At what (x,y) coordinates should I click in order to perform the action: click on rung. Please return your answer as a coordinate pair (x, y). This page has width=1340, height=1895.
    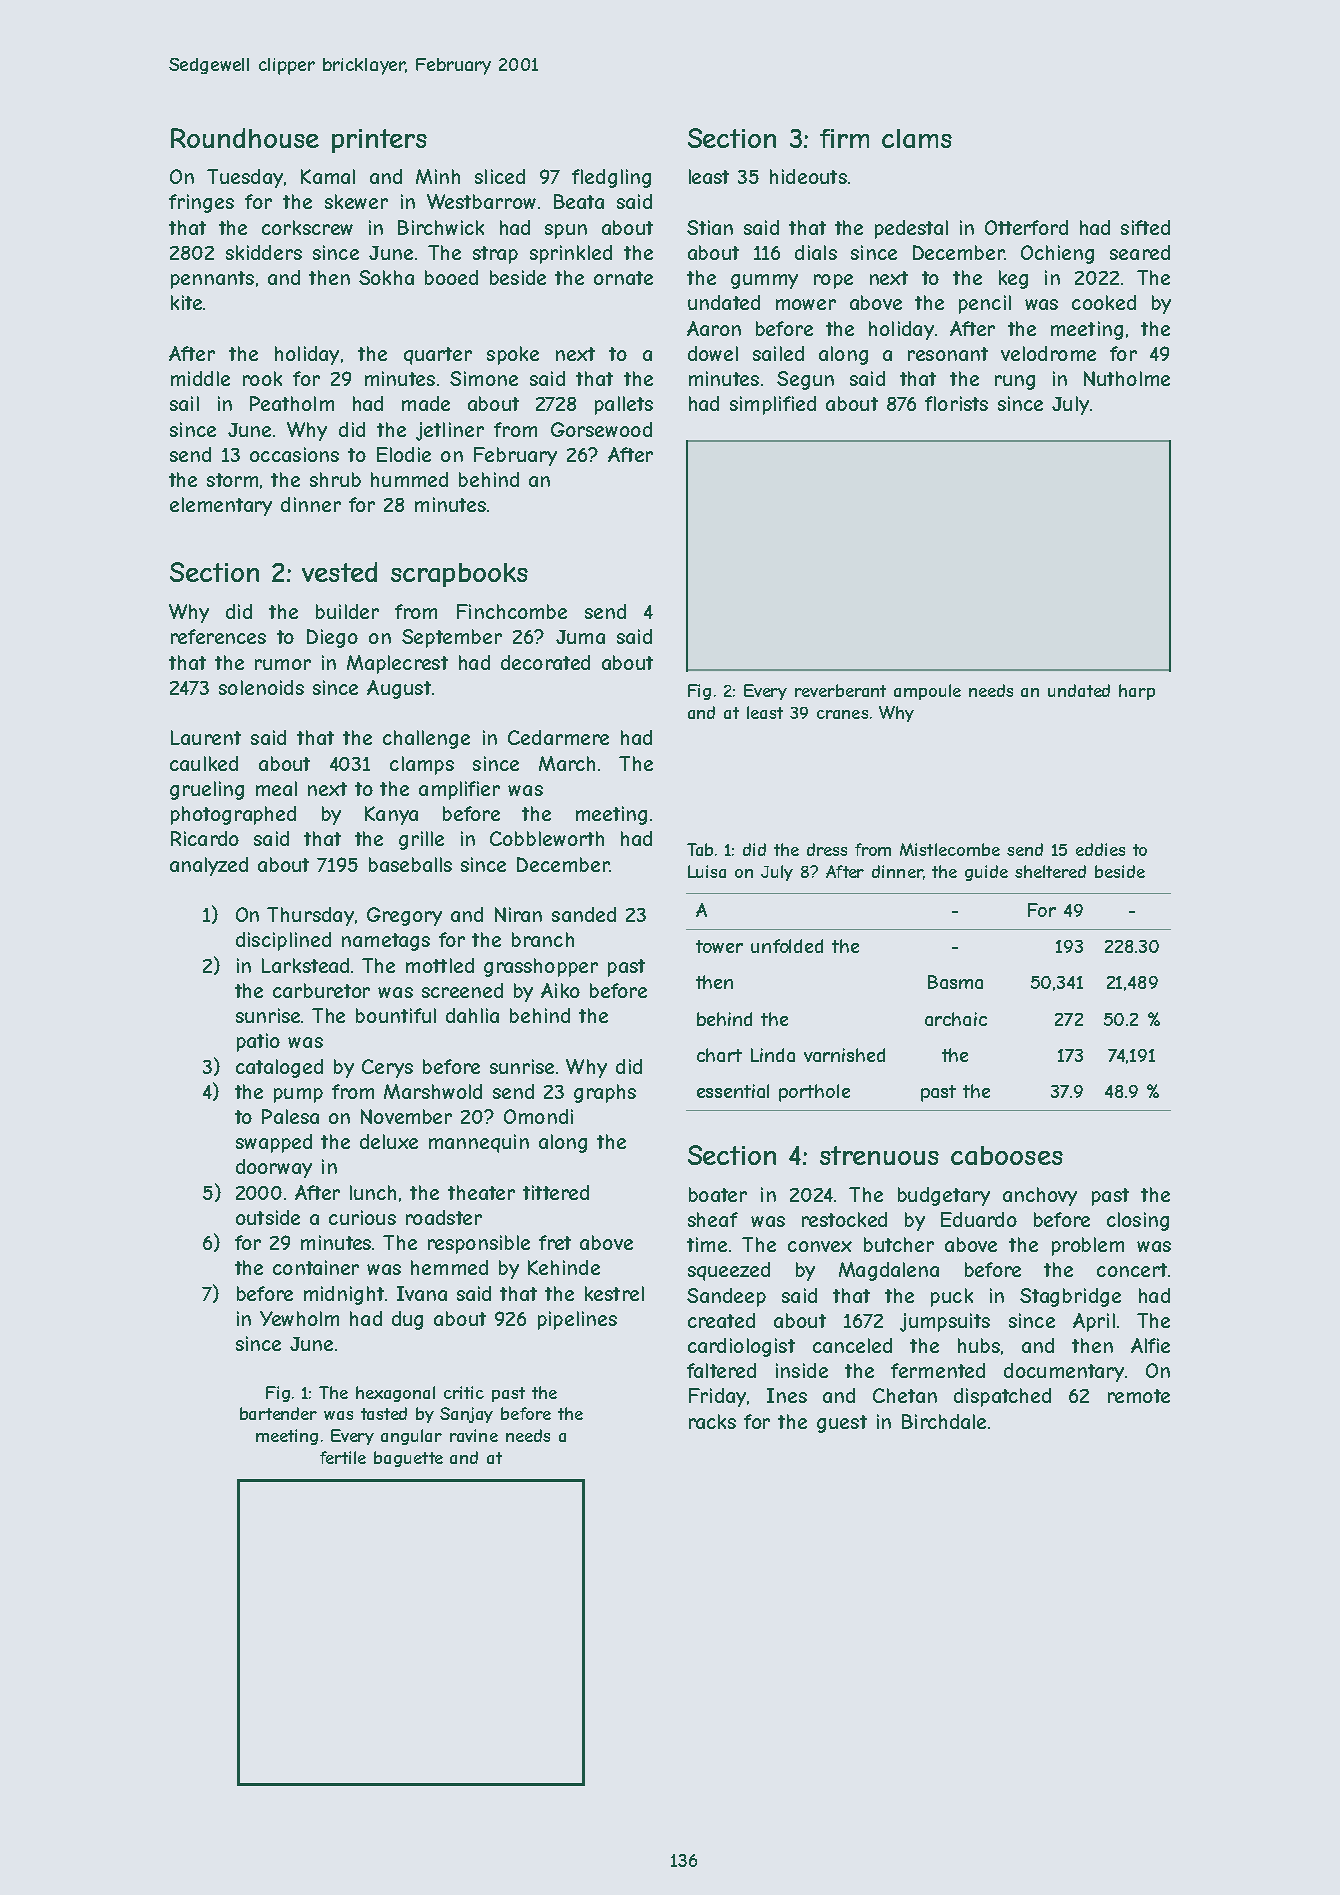
    Looking at the image, I should click on (1015, 382).
